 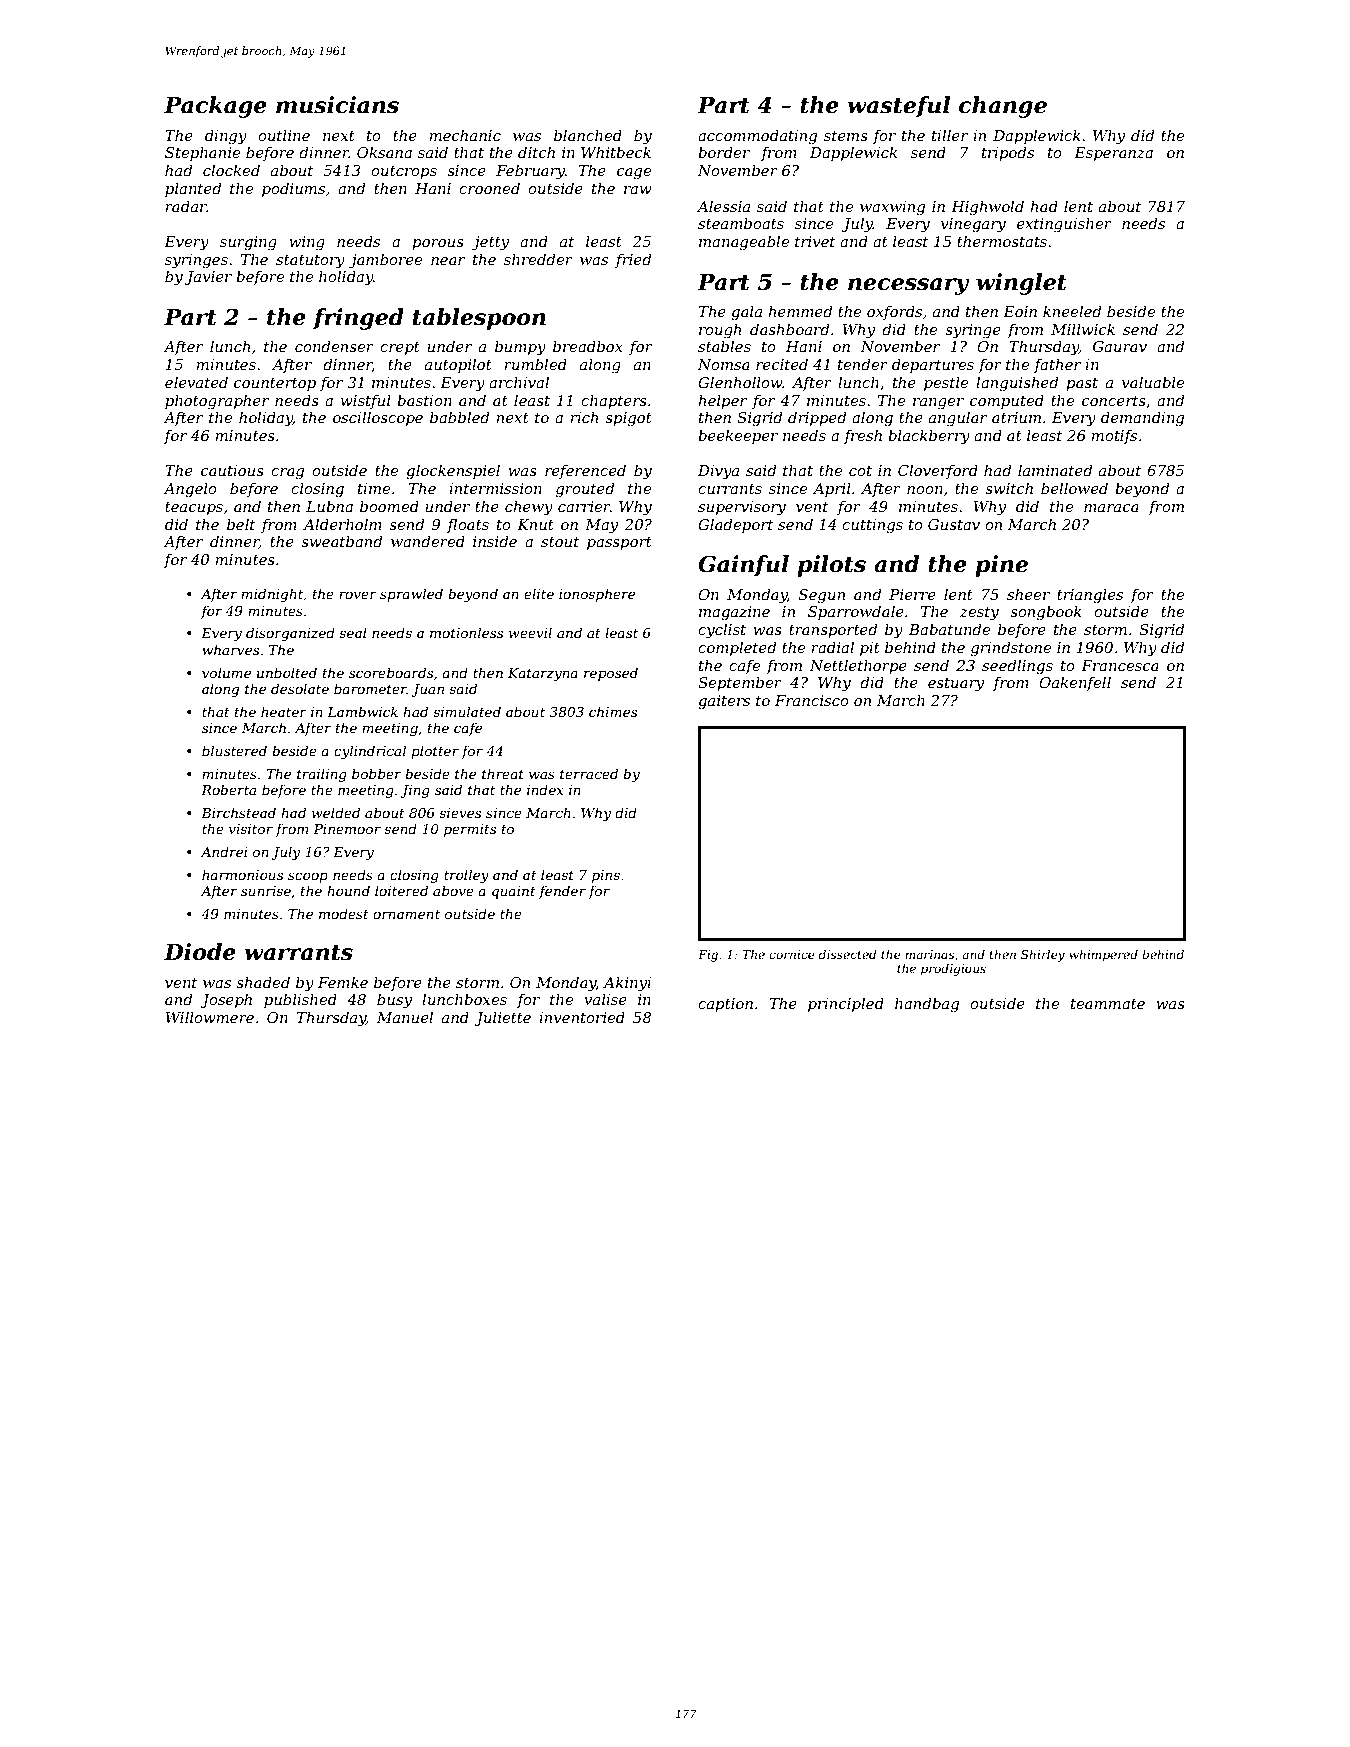 I want to click on Manuel, so click(x=405, y=1017).
